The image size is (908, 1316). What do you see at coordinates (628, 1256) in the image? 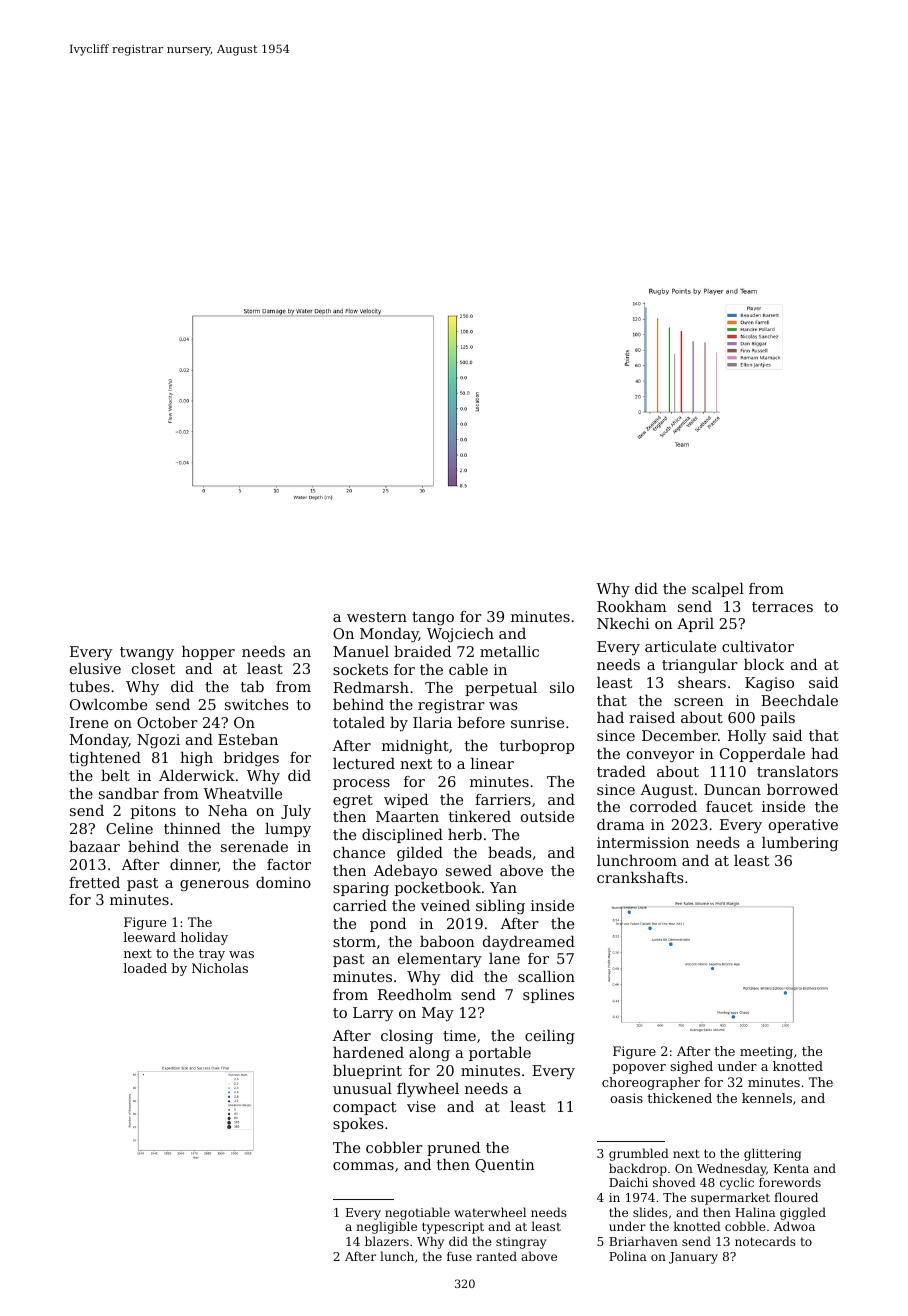
I see `Polina` at bounding box center [628, 1256].
